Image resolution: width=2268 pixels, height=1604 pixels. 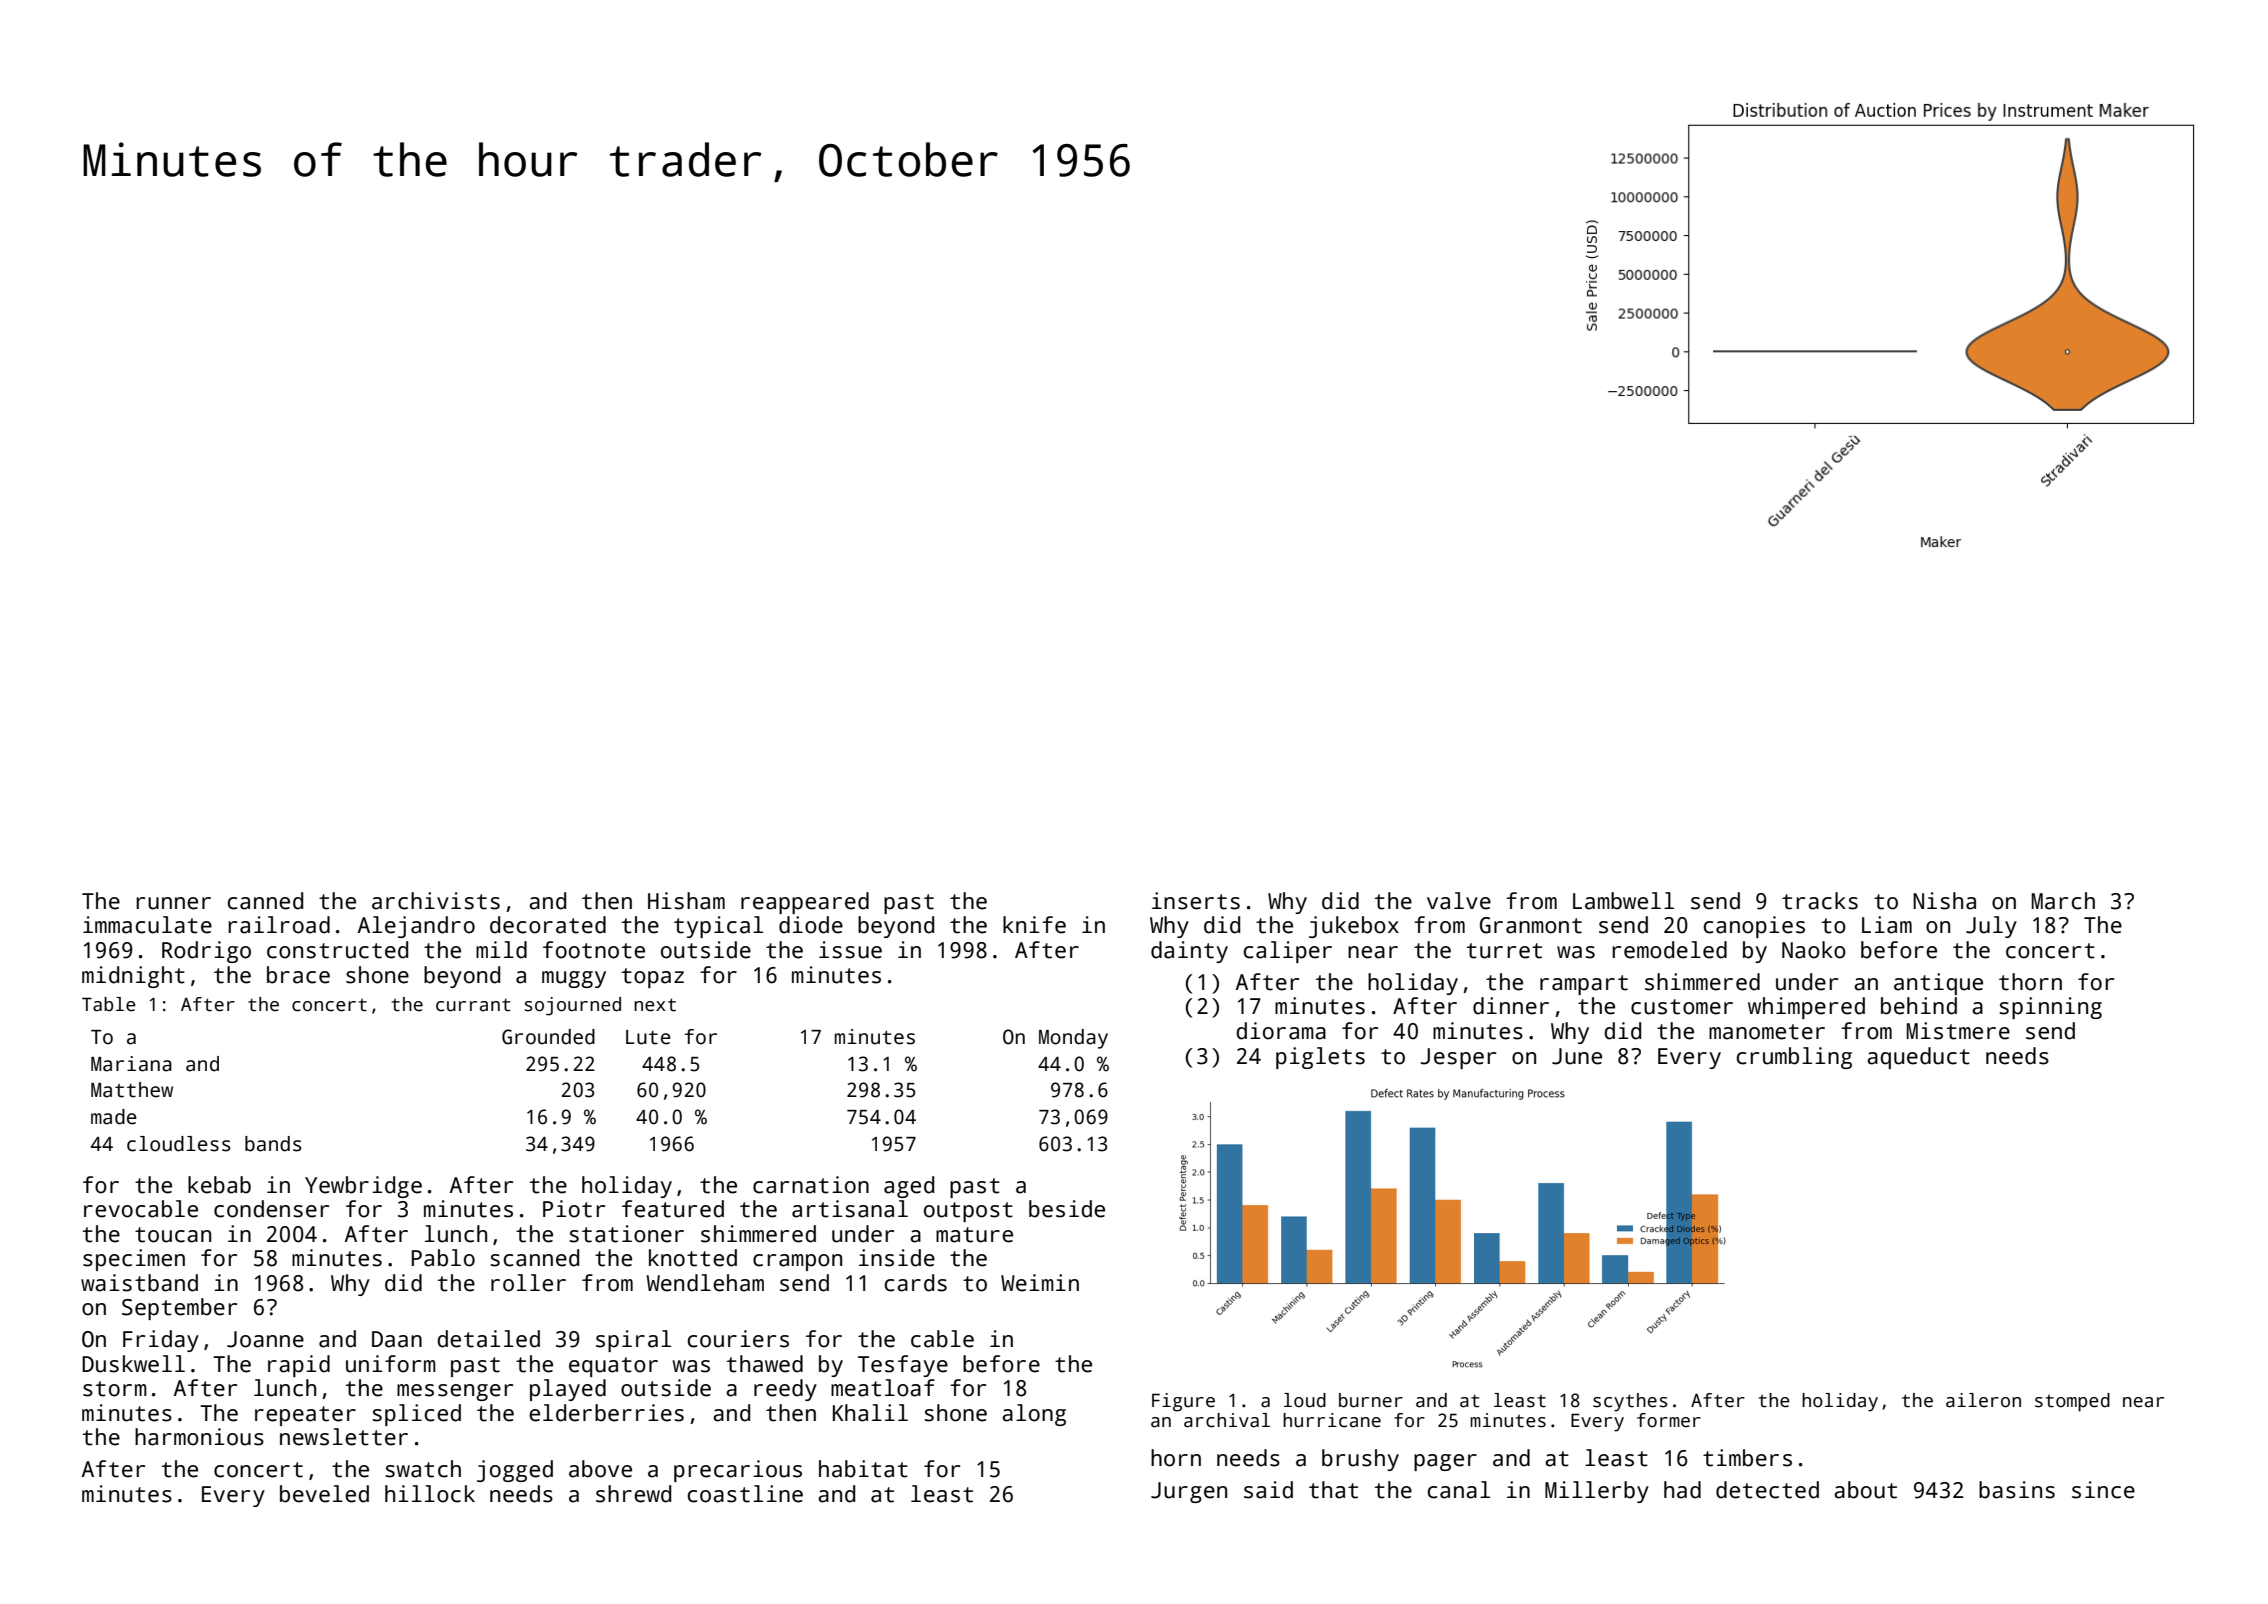 I want to click on aileron, so click(x=1983, y=1400).
